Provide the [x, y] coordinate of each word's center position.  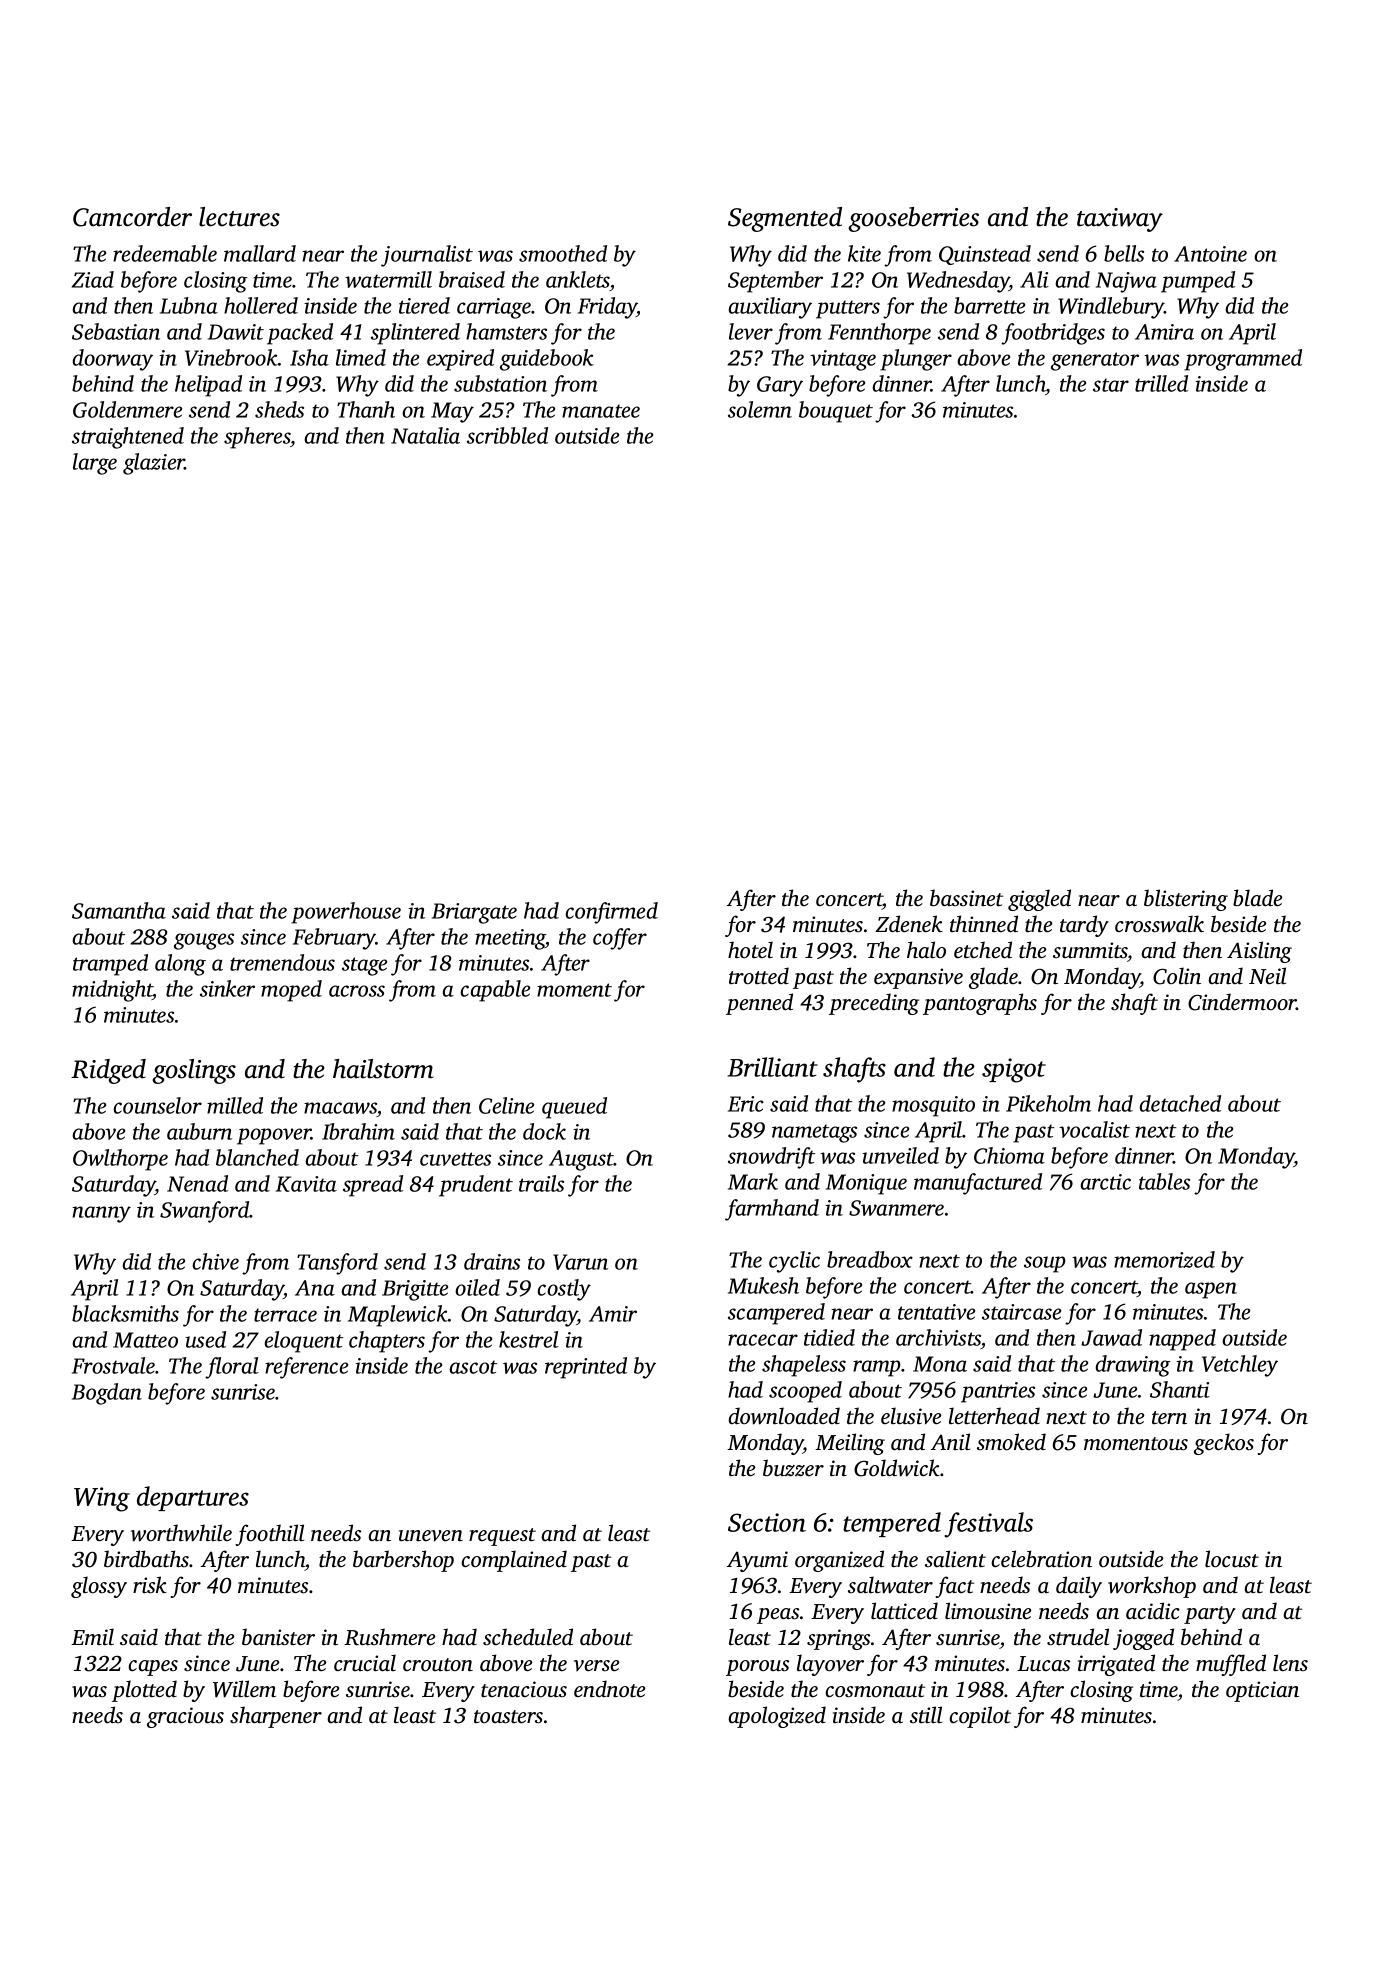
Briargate [474, 913]
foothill [269, 1535]
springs [838, 1639]
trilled [1161, 383]
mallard [260, 253]
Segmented [785, 219]
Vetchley [1240, 1366]
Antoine [1210, 254]
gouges [204, 941]
